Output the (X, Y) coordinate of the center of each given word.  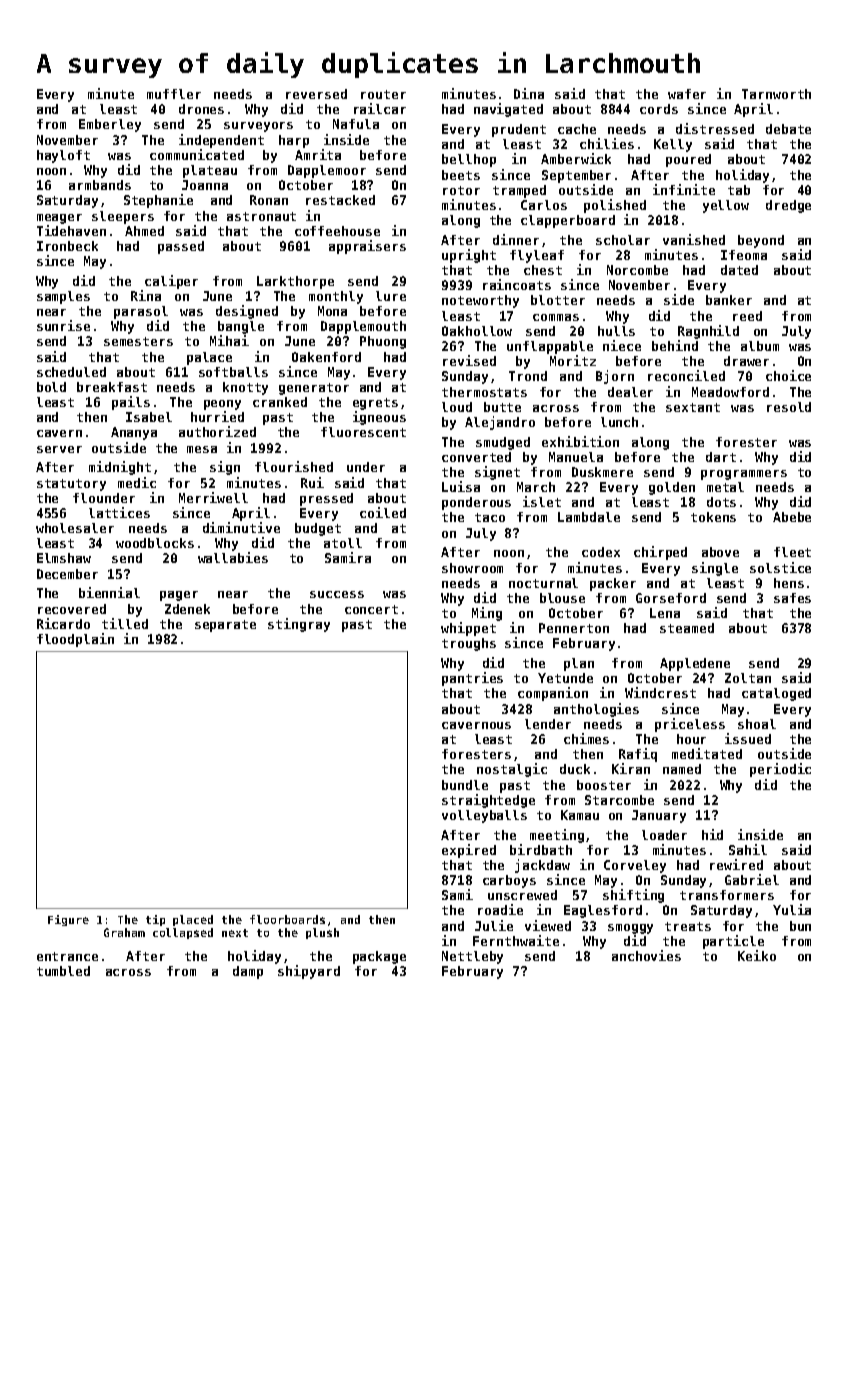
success (337, 594)
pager (179, 596)
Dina (529, 93)
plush (322, 933)
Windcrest (660, 692)
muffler (174, 94)
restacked (340, 200)
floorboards (287, 919)
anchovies (646, 955)
